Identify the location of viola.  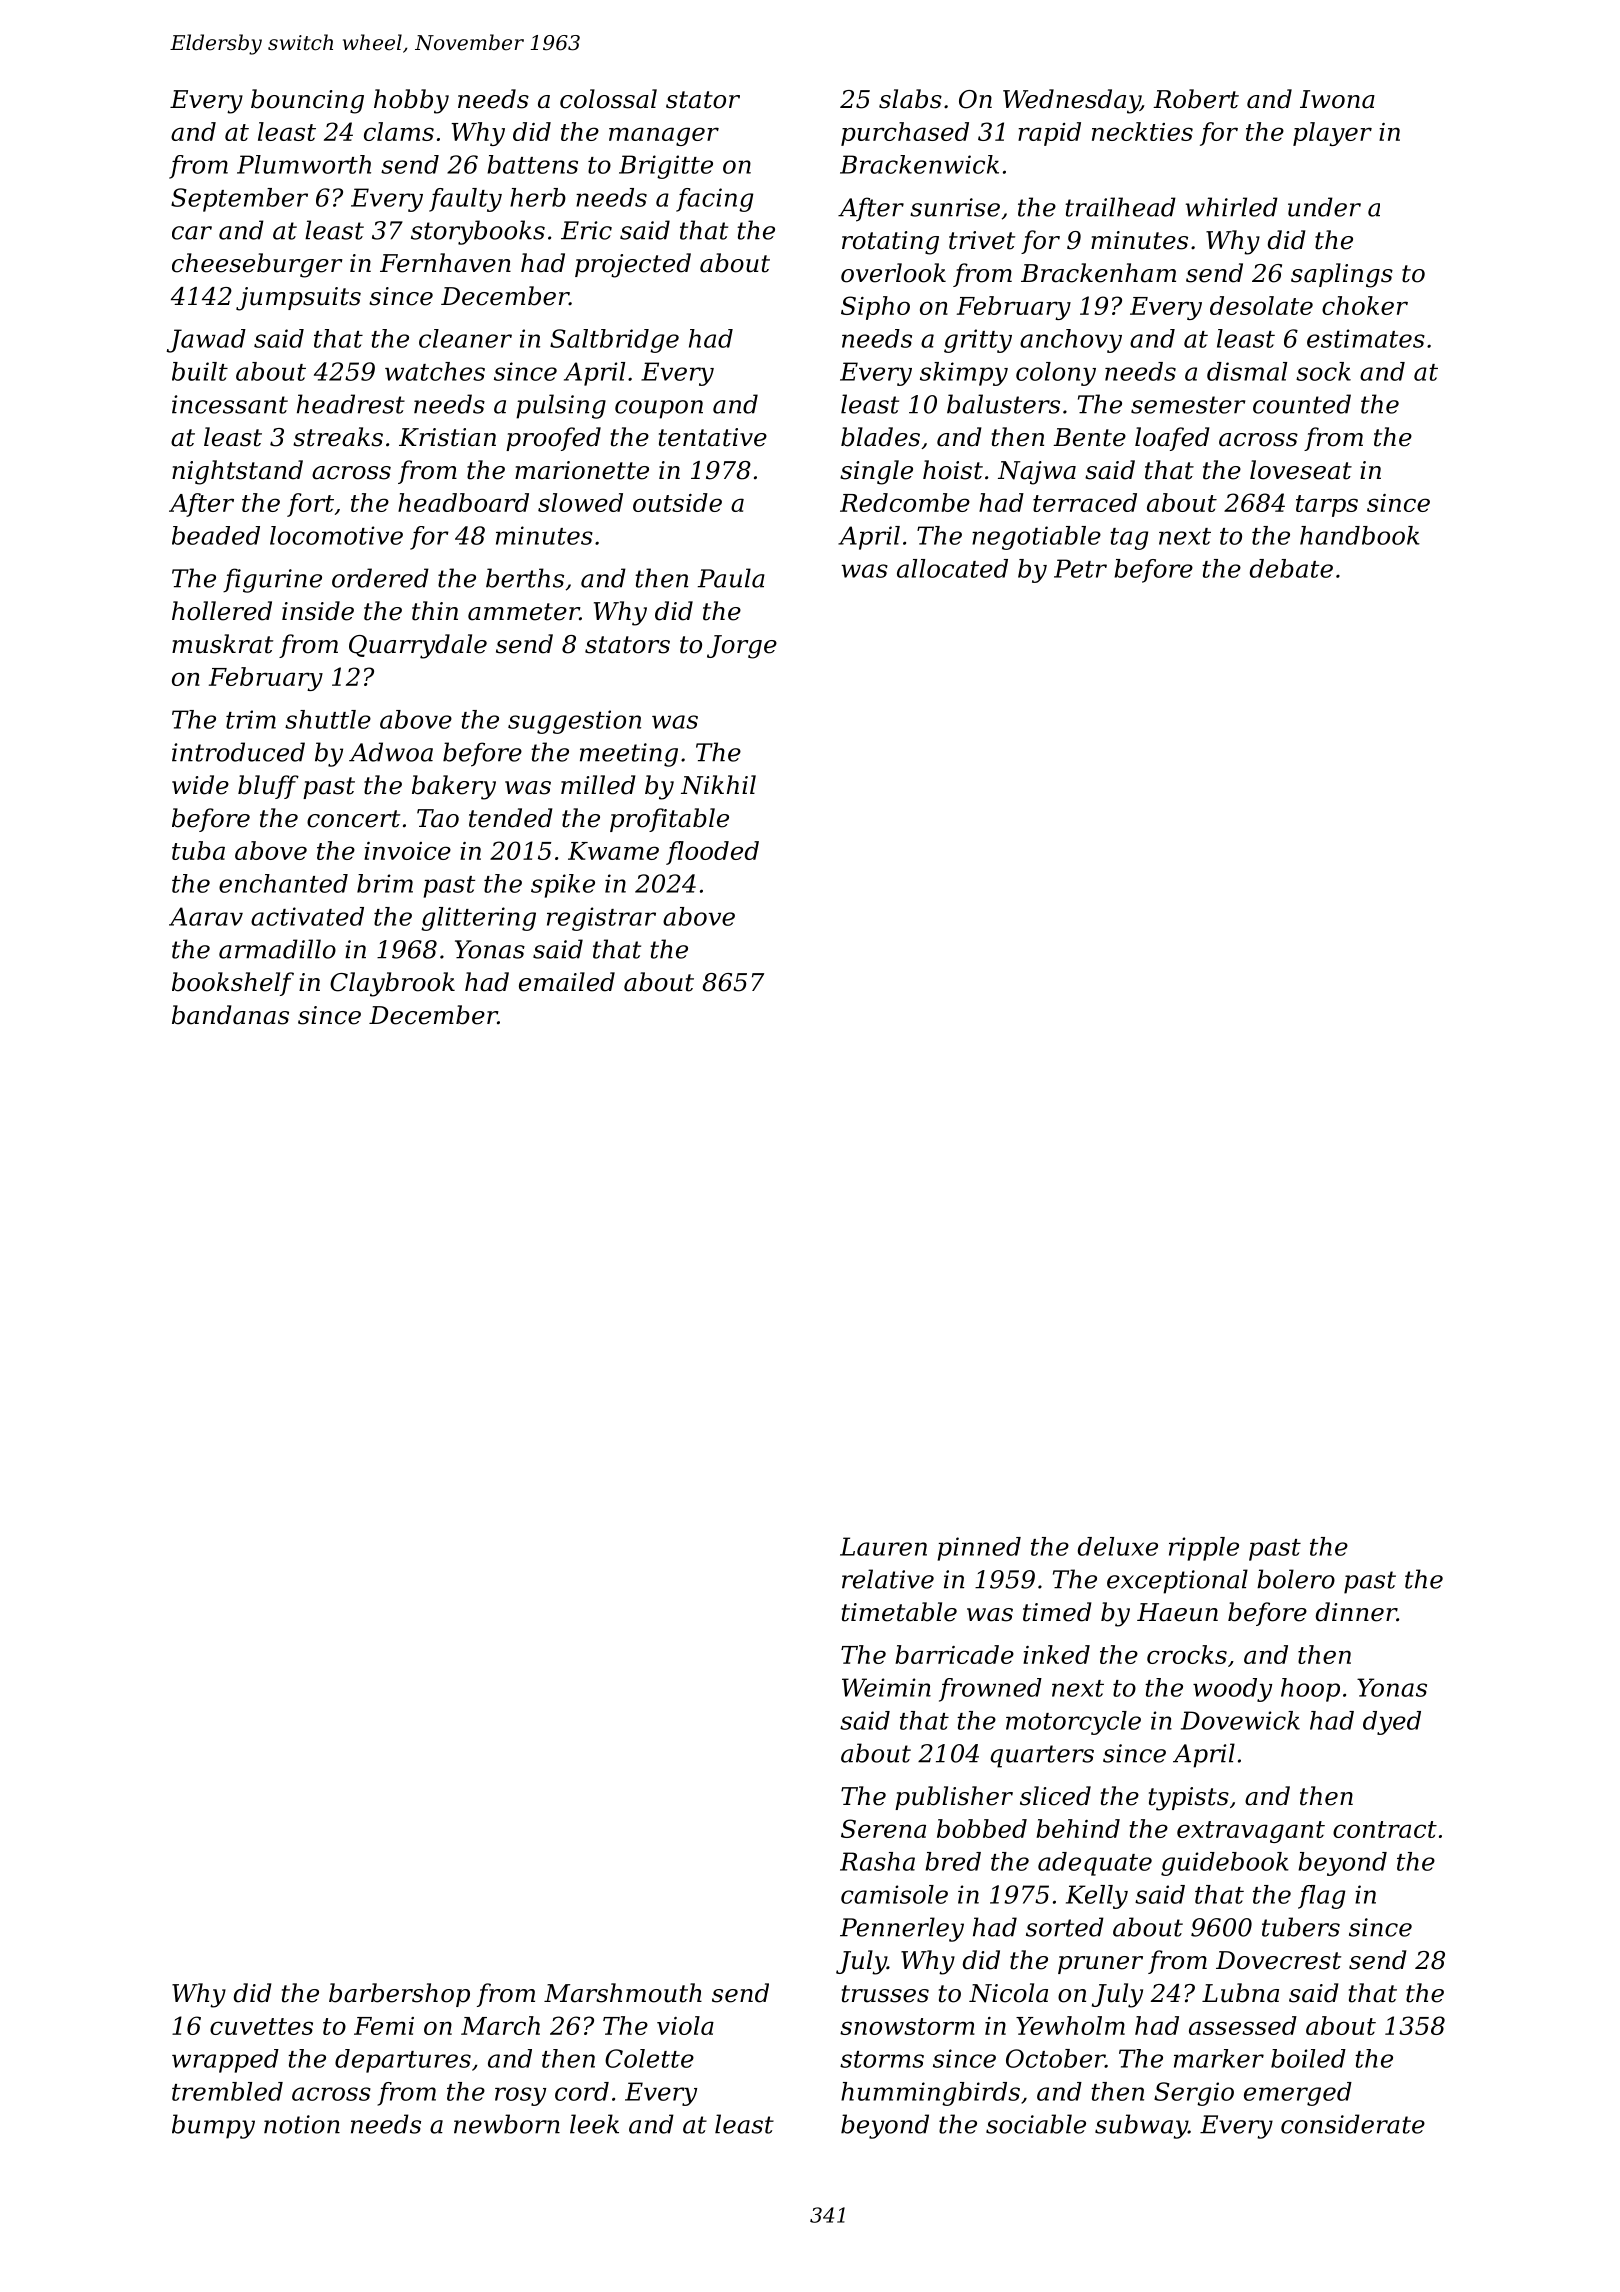
(685, 2025).
